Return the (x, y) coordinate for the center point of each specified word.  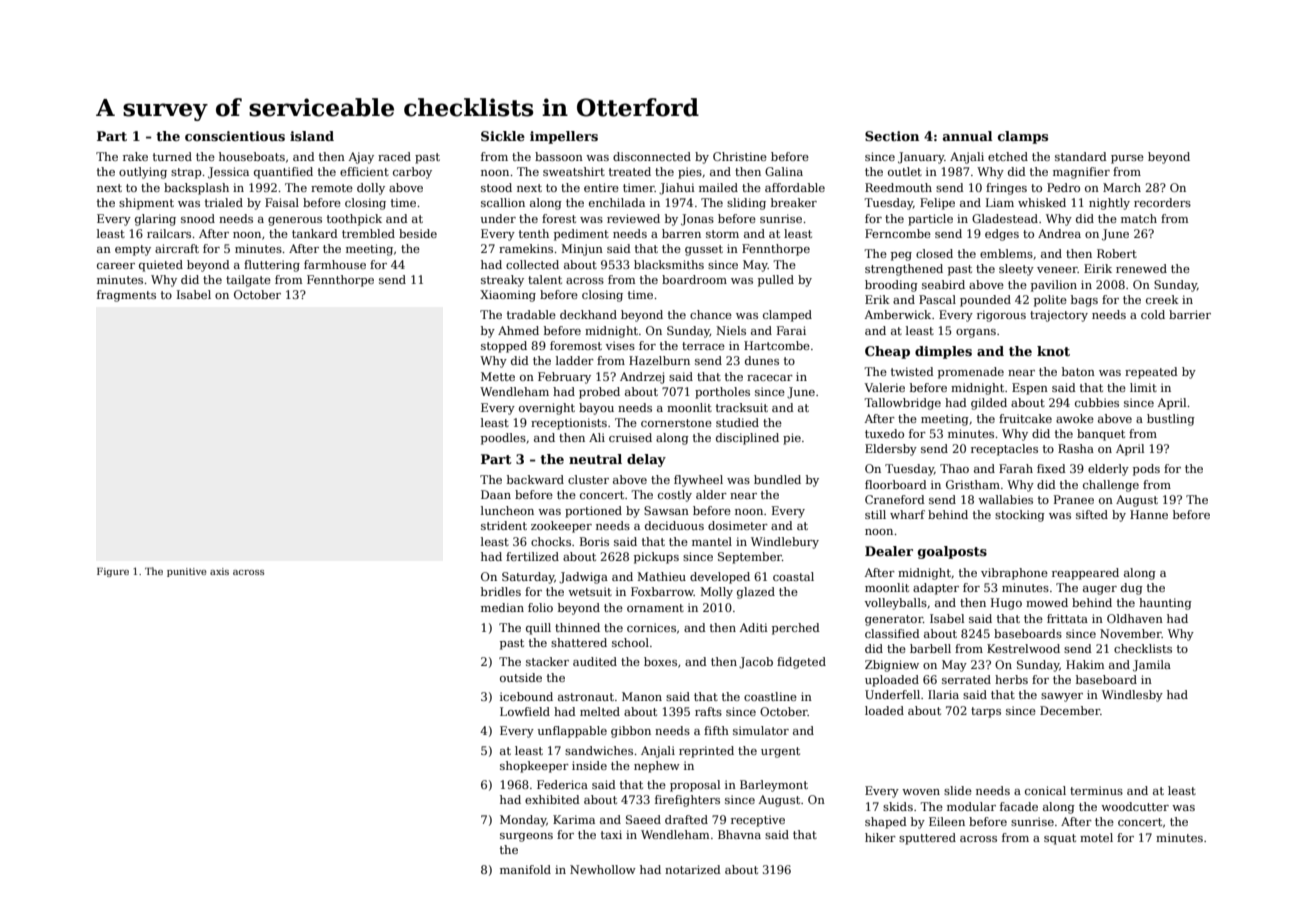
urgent (780, 752)
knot (1053, 351)
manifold (525, 869)
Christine (740, 156)
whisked (1042, 202)
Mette (498, 376)
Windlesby (1132, 696)
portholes (722, 393)
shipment (146, 204)
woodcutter (1135, 806)
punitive (186, 572)
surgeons (526, 837)
